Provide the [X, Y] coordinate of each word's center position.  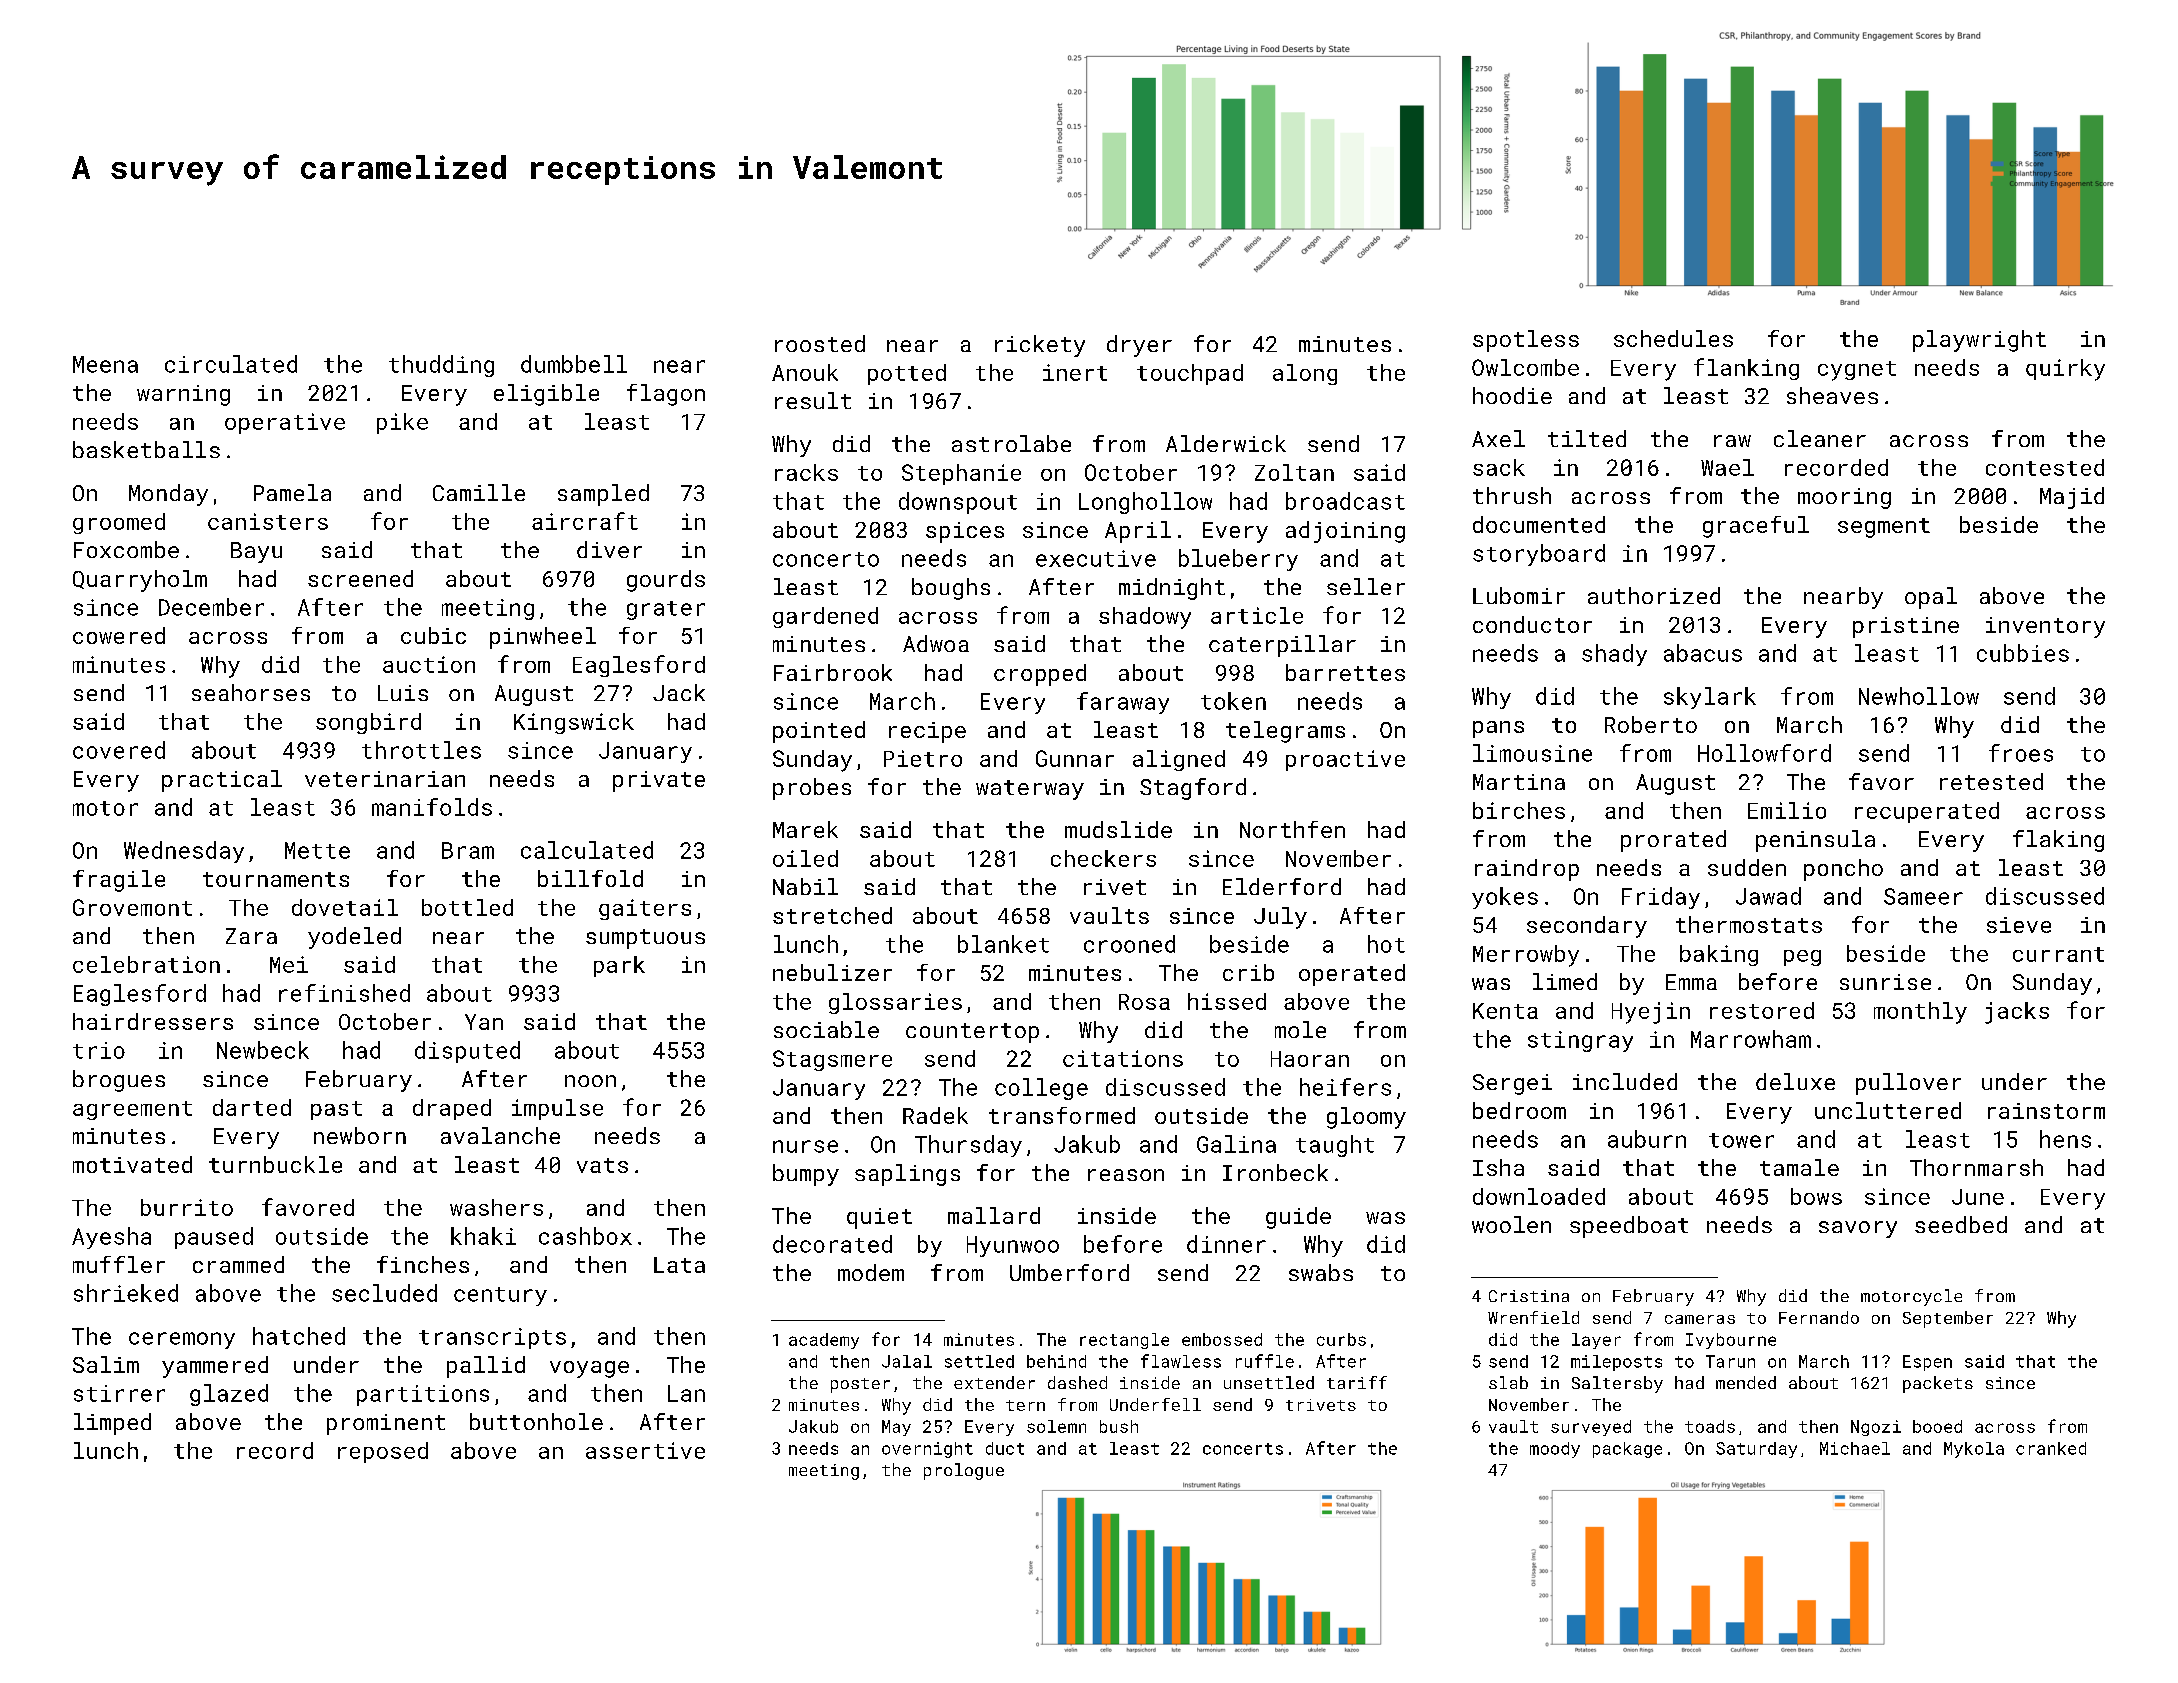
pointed [819, 732]
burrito [187, 1207]
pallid [486, 1367]
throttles [421, 750]
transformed [1062, 1115]
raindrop [1527, 870]
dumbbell [574, 364]
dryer [1139, 346]
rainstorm [2046, 1111]
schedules [1673, 338]
